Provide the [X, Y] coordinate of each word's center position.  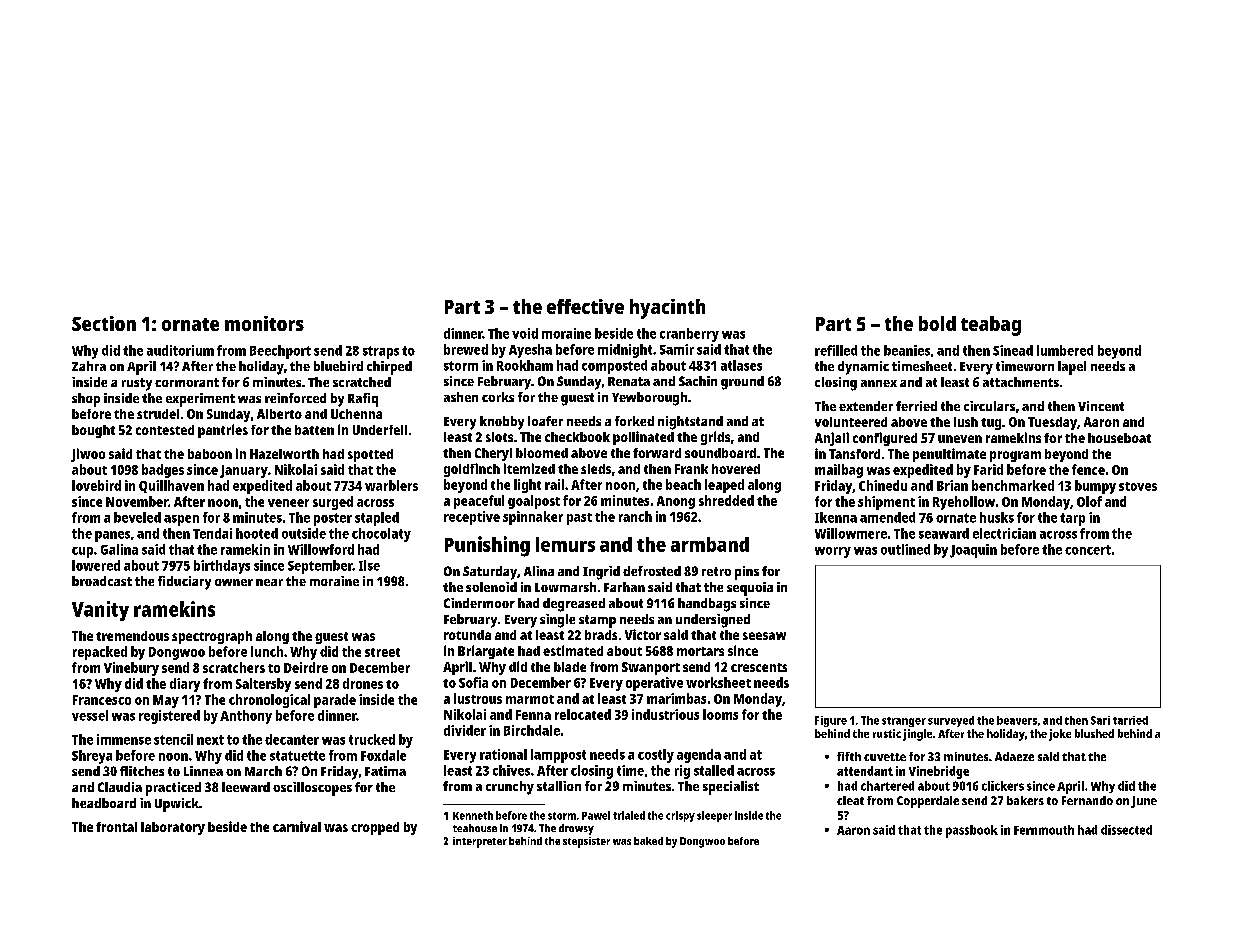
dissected [1126, 830]
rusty [137, 384]
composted [614, 367]
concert [1088, 550]
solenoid [491, 587]
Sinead [1013, 350]
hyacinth [667, 309]
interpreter [480, 842]
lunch [267, 651]
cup [82, 552]
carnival [297, 826]
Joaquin [973, 551]
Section [104, 323]
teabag [991, 326]
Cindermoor [479, 603]
